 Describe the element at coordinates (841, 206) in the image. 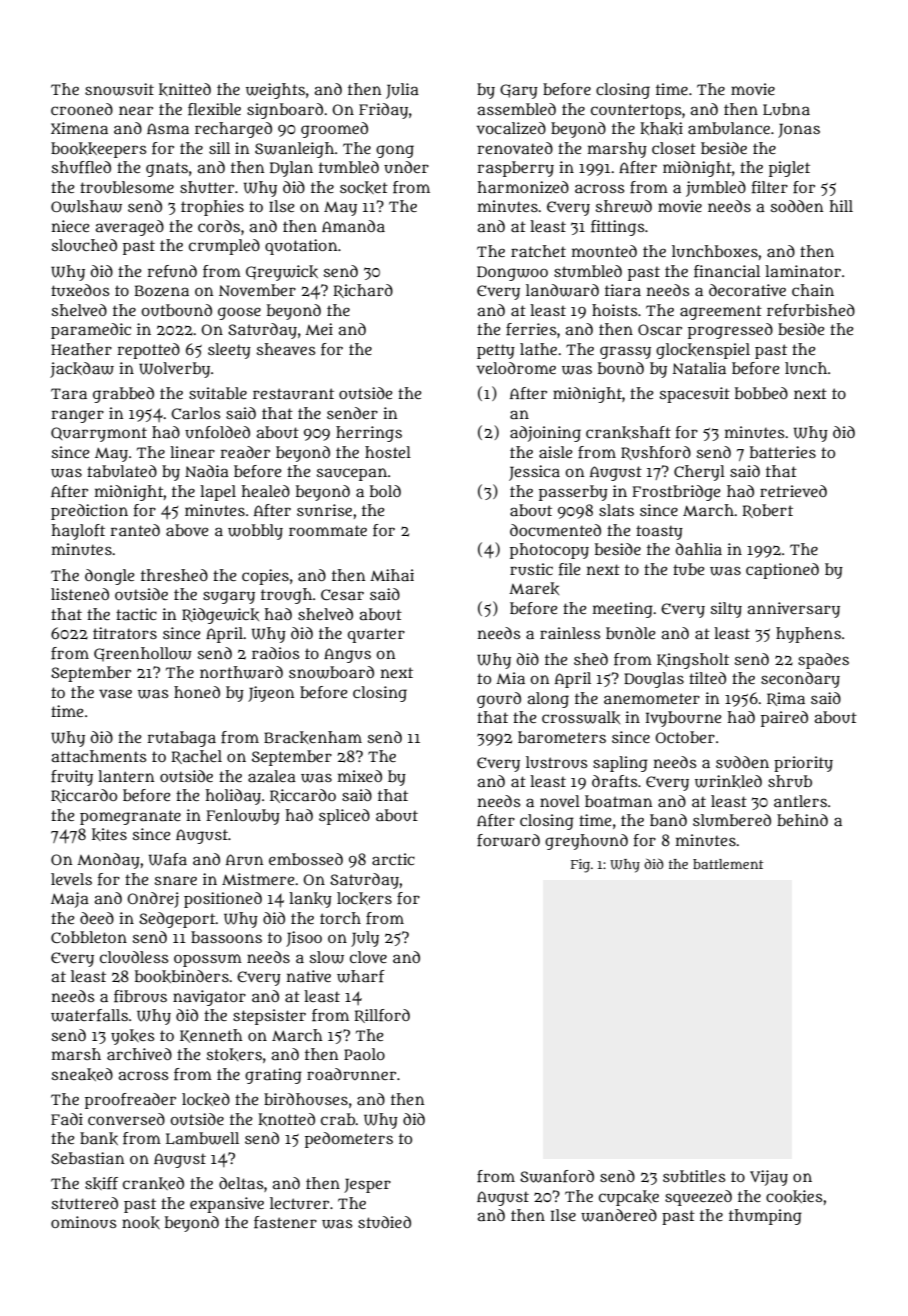

I see `hill` at that location.
